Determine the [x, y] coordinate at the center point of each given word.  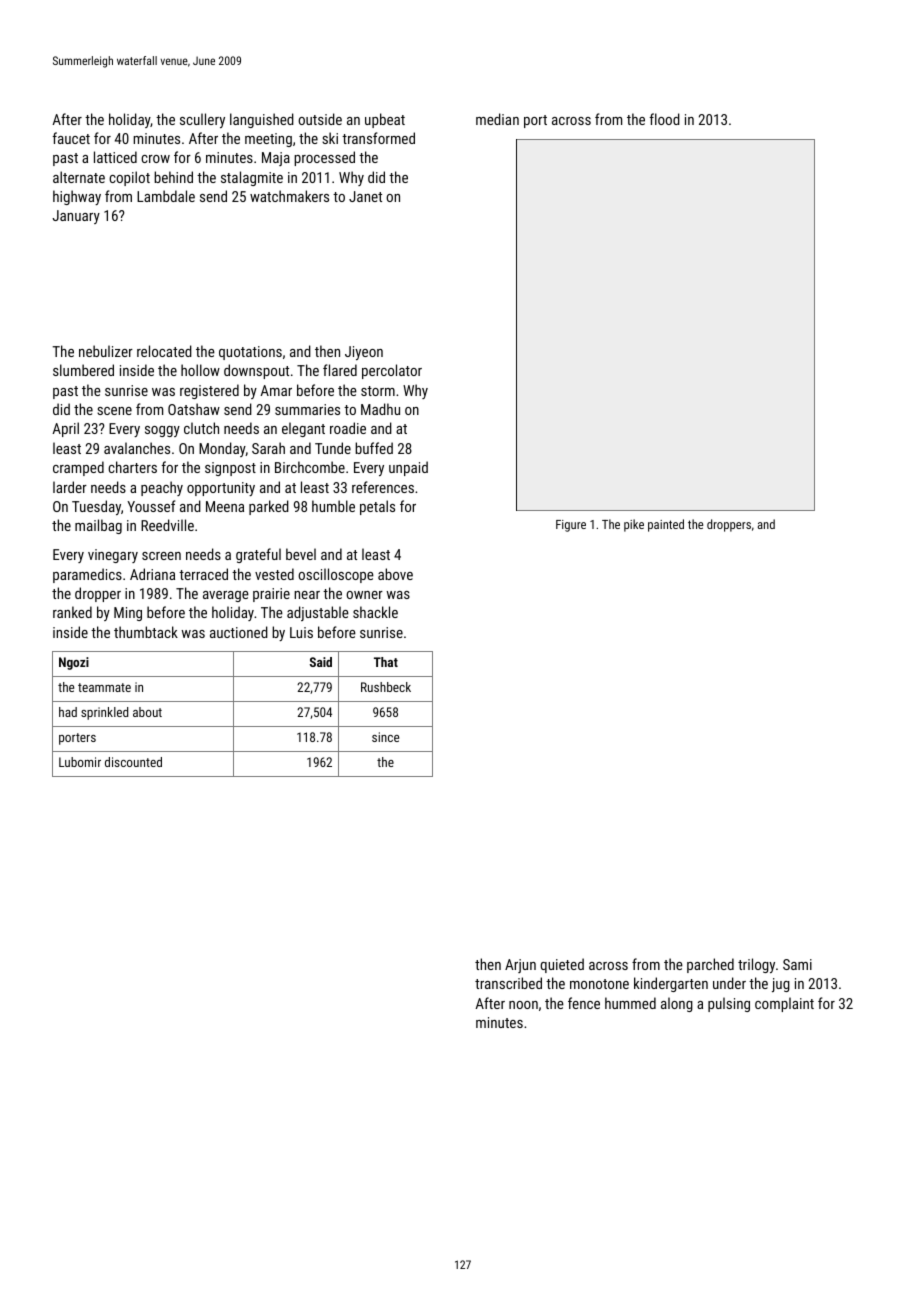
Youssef [151, 506]
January [76, 217]
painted [666, 525]
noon [523, 1005]
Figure [571, 526]
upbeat [385, 120]
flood [665, 119]
